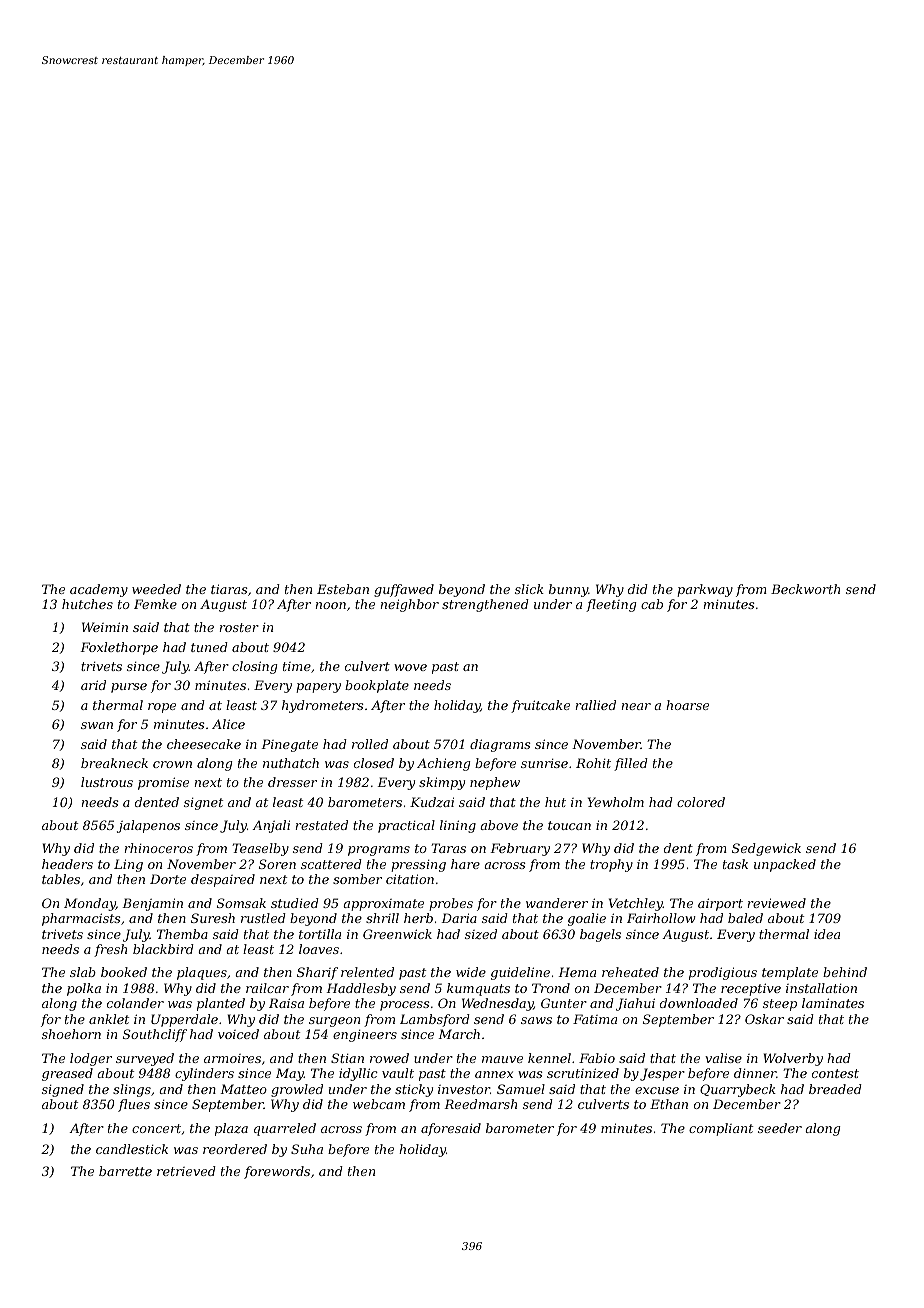 This screenshot has width=924, height=1308. What do you see at coordinates (611, 605) in the screenshot?
I see `fleeting` at bounding box center [611, 605].
